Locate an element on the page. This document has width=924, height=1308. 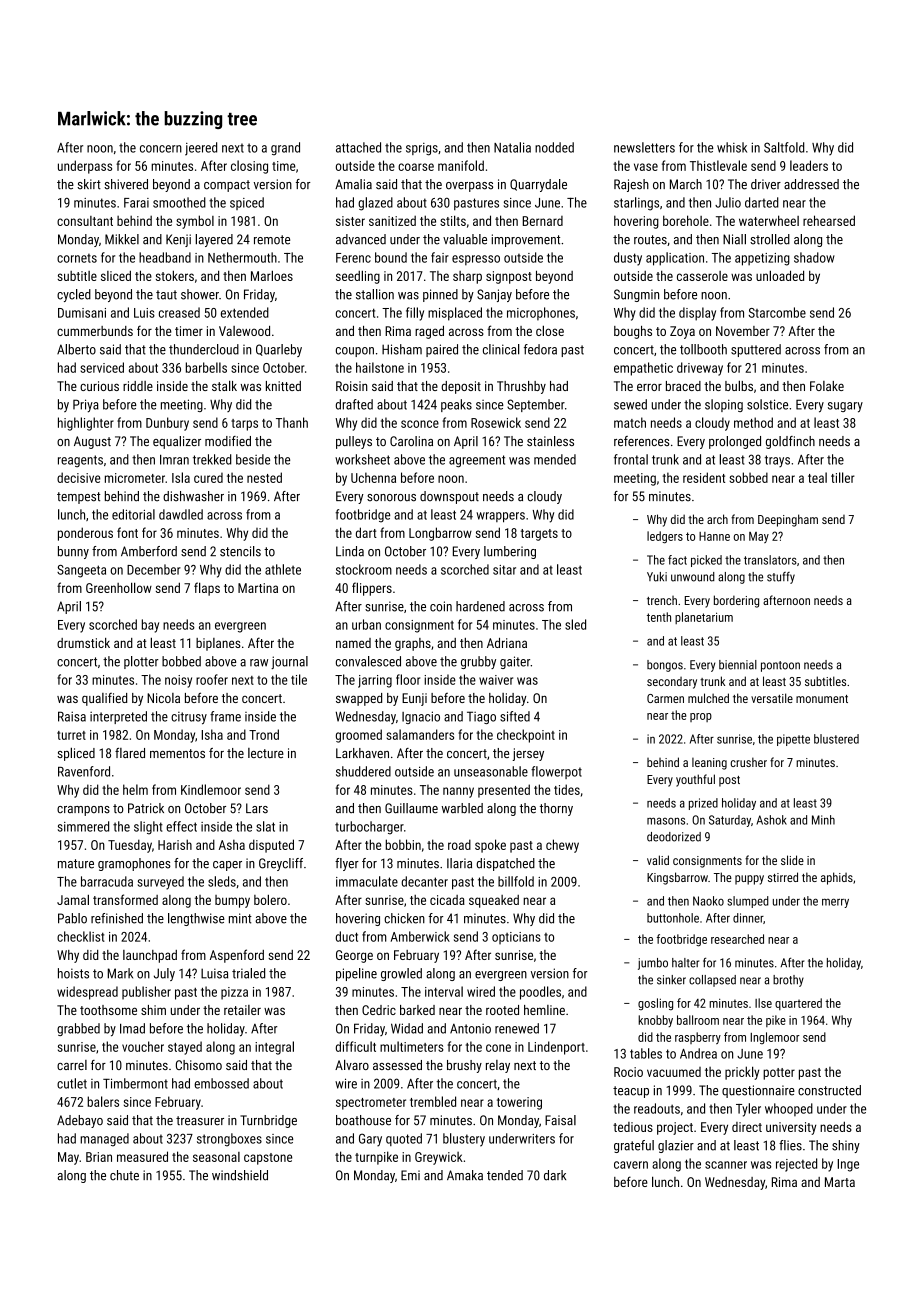
sprigs is located at coordinates (422, 149).
